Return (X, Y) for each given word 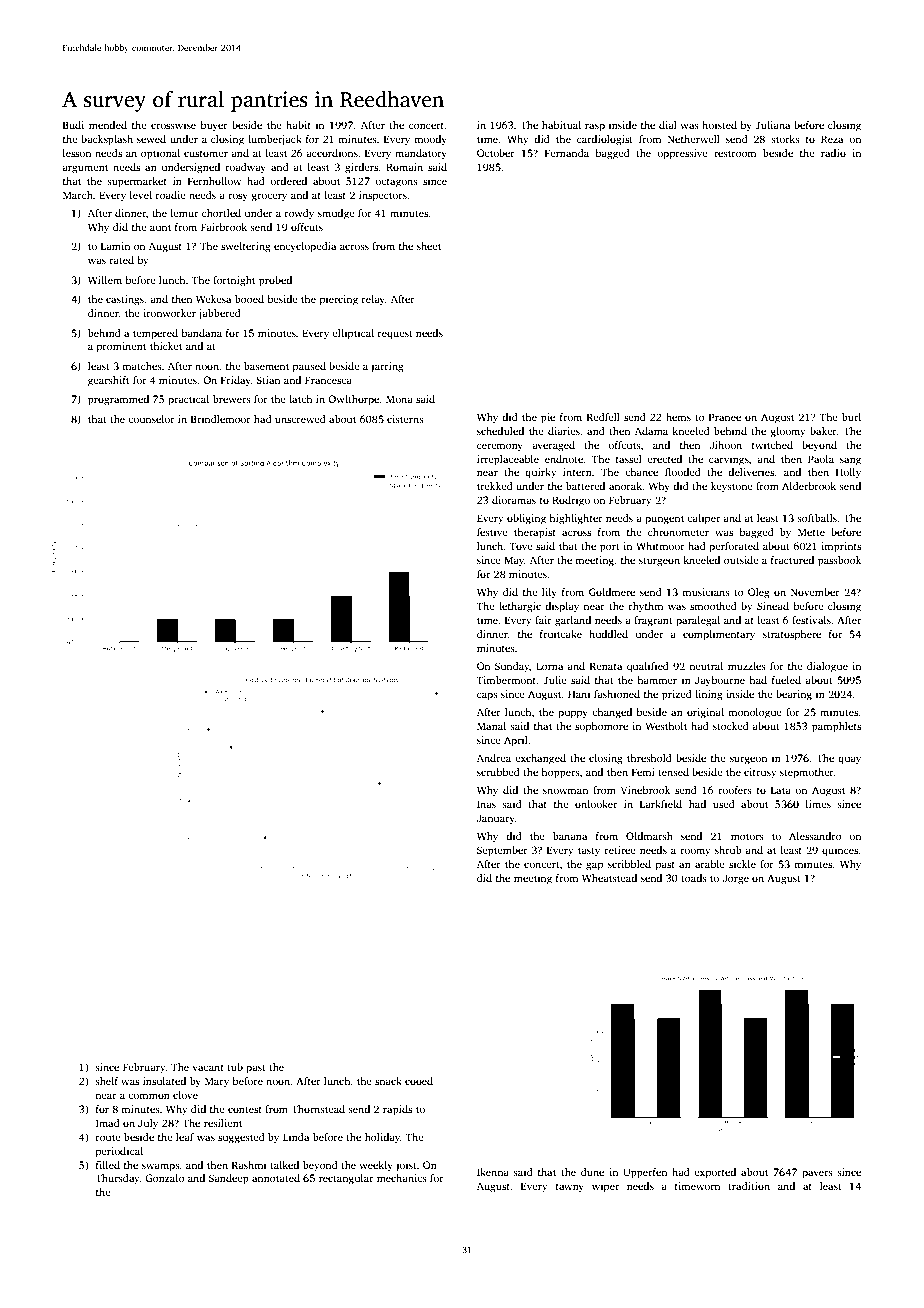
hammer (657, 680)
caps (487, 696)
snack (388, 1081)
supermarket (137, 182)
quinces (840, 851)
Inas (486, 804)
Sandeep (229, 1179)
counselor (151, 419)
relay (373, 300)
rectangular (346, 1179)
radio (833, 153)
